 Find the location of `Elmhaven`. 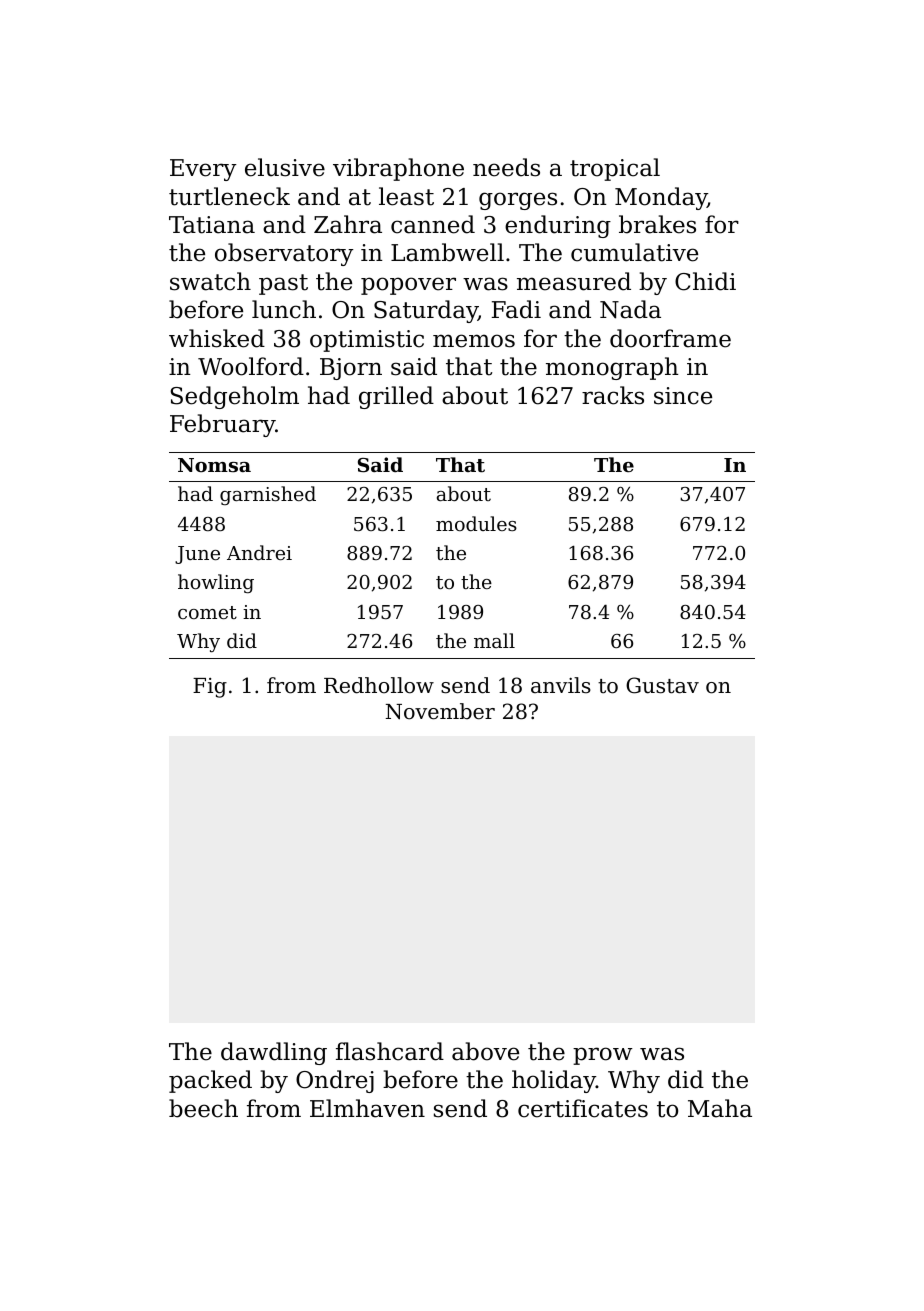

Elmhaven is located at coordinates (367, 1108).
